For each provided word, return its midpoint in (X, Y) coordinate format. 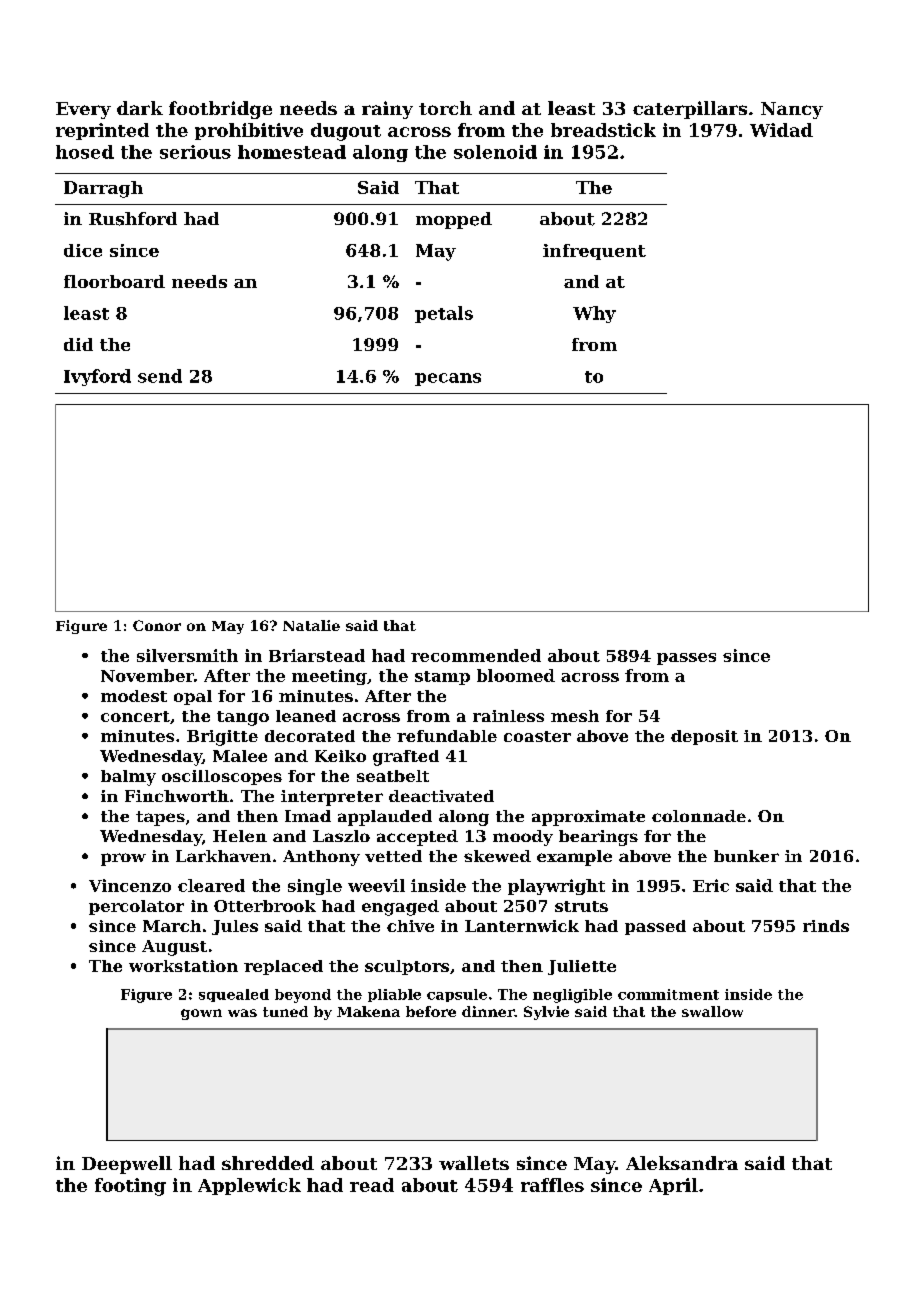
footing (130, 1187)
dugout (346, 132)
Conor (157, 625)
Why (594, 314)
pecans (448, 379)
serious (195, 152)
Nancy (792, 110)
